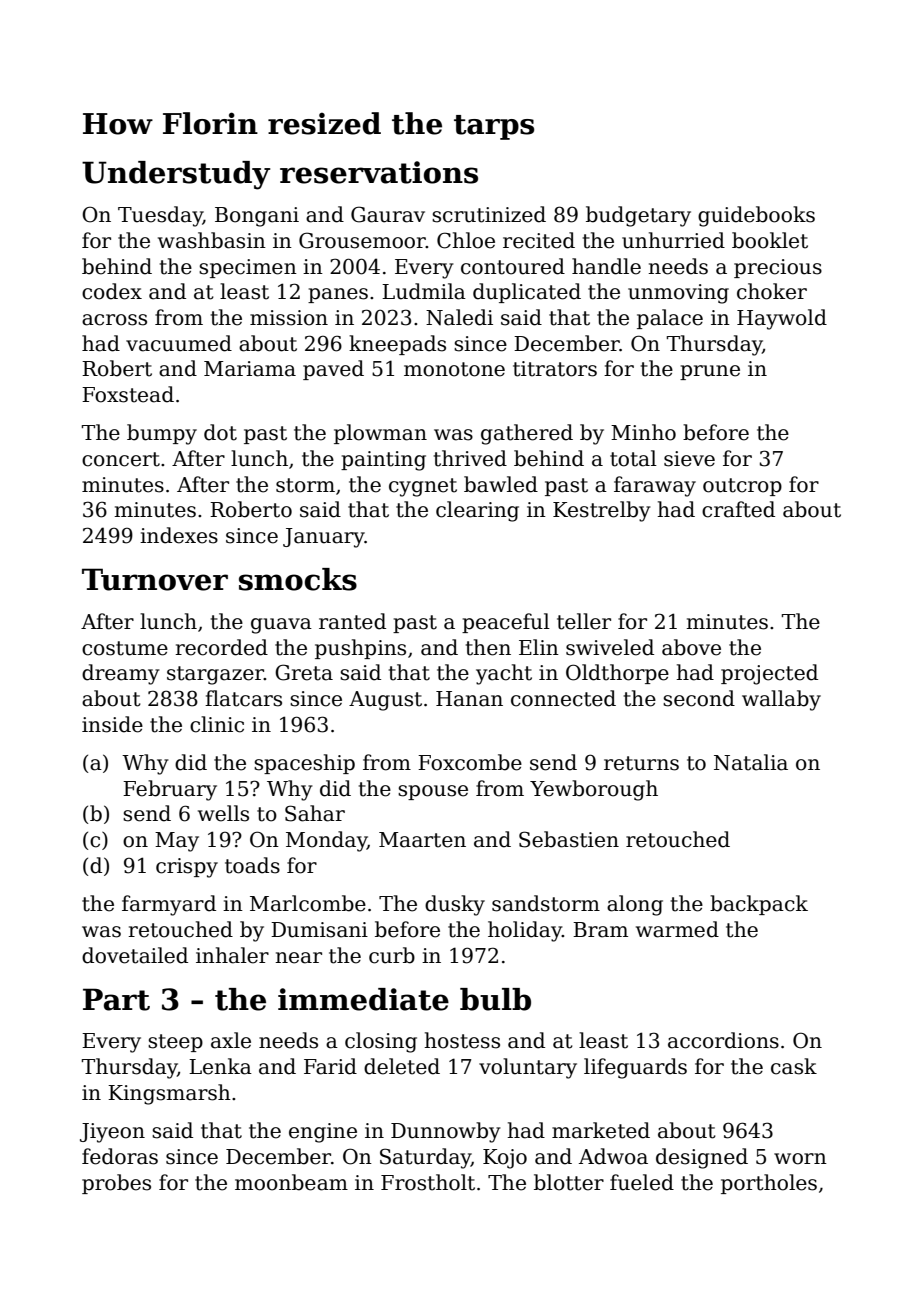 The width and height of the image is (924, 1311). I want to click on portholes, so click(769, 1184).
